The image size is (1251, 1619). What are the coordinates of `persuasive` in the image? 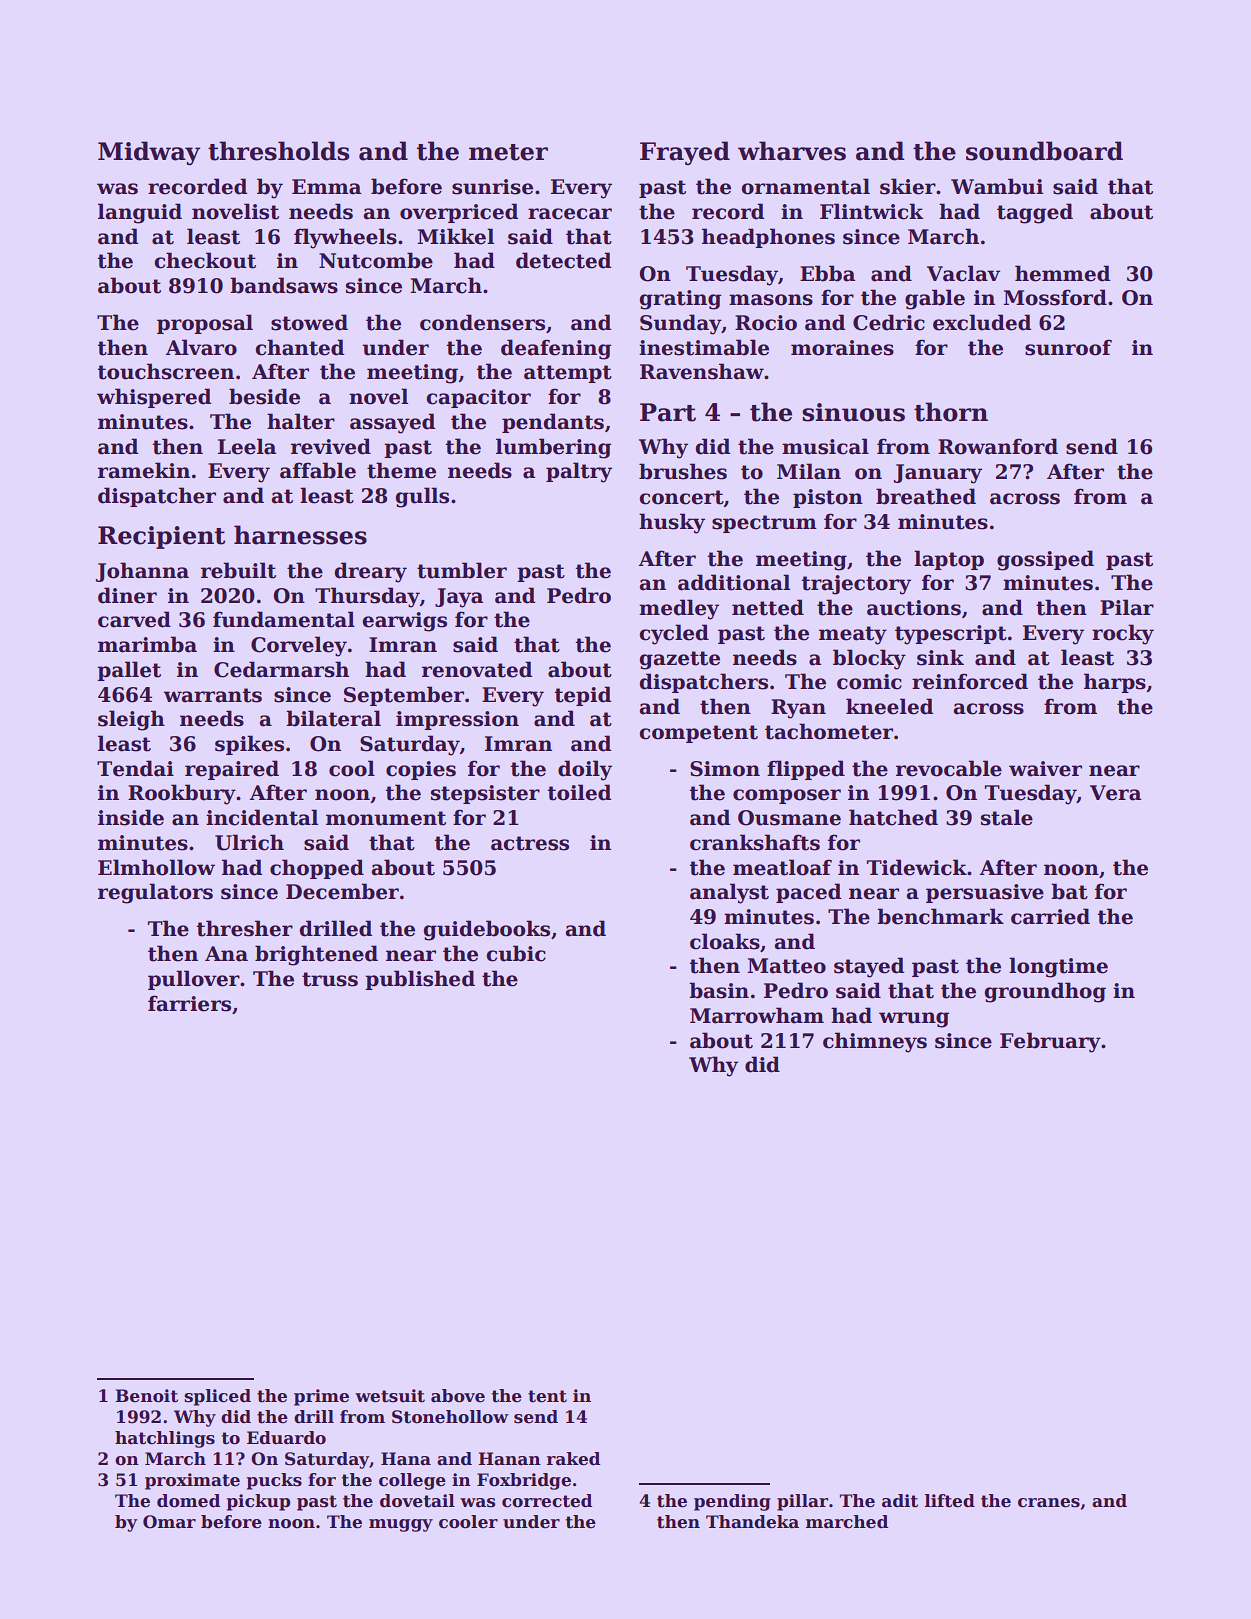 It's located at (985, 893).
